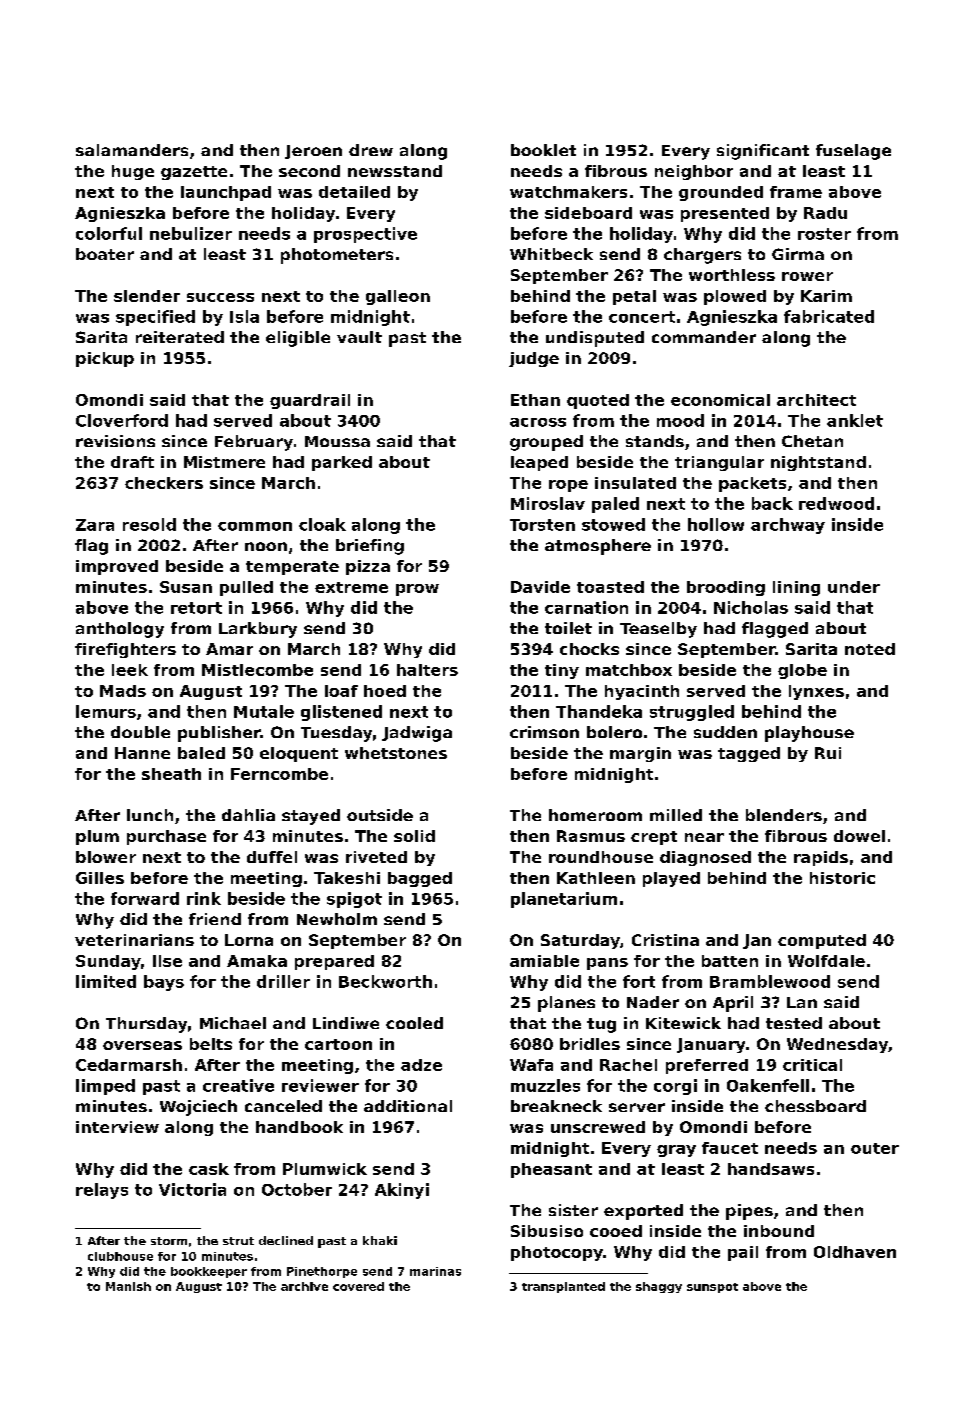  Describe the element at coordinates (539, 463) in the screenshot. I see `leaped` at that location.
